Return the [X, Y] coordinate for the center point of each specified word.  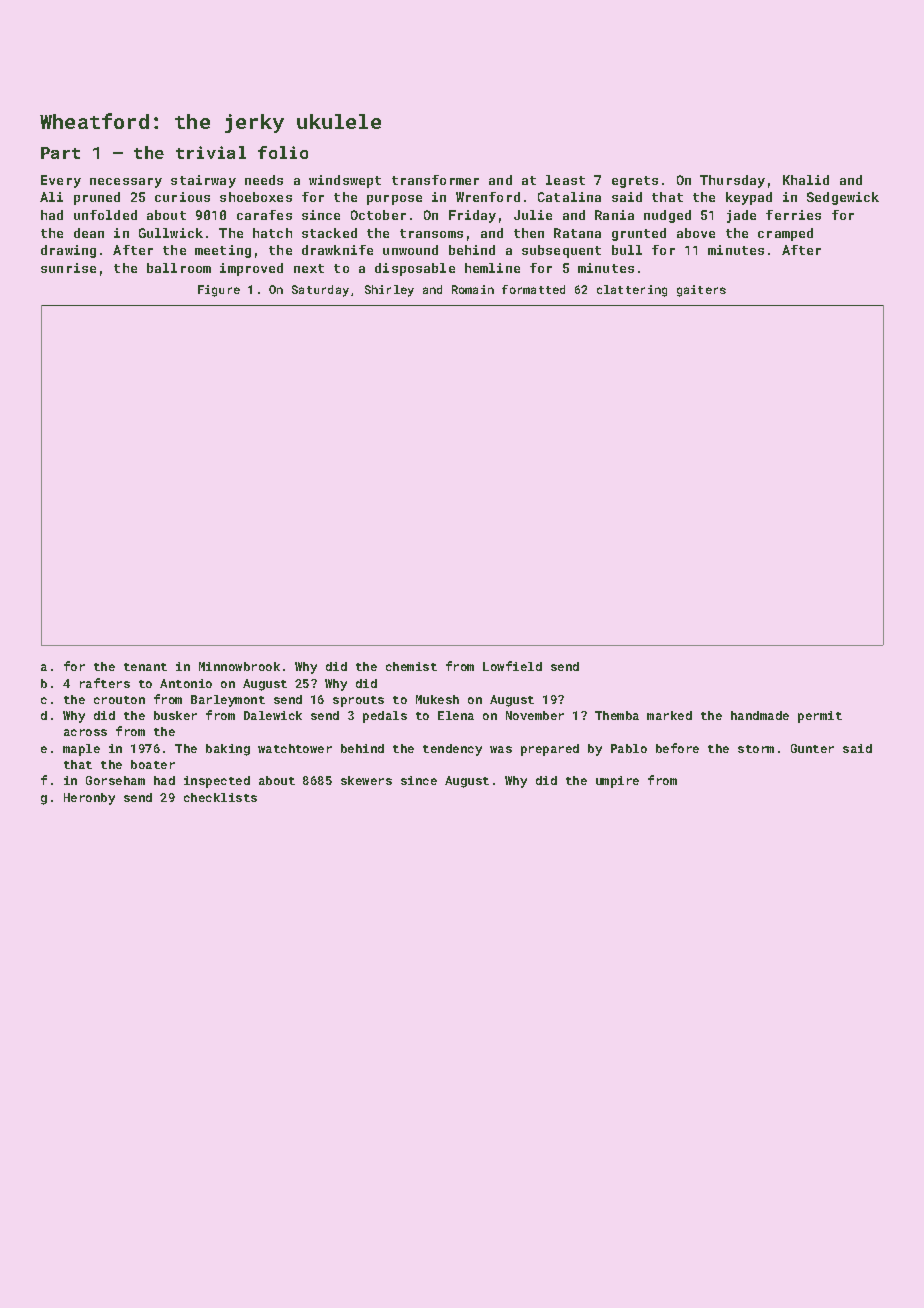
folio [283, 152]
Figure [219, 291]
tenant [145, 667]
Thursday [732, 181]
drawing [68, 251]
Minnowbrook [239, 666]
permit [820, 717]
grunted [639, 234]
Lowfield [512, 666]
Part [60, 153]
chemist [411, 666]
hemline [492, 268]
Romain [473, 289]
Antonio [186, 683]
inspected [217, 782]
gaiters [701, 291]
